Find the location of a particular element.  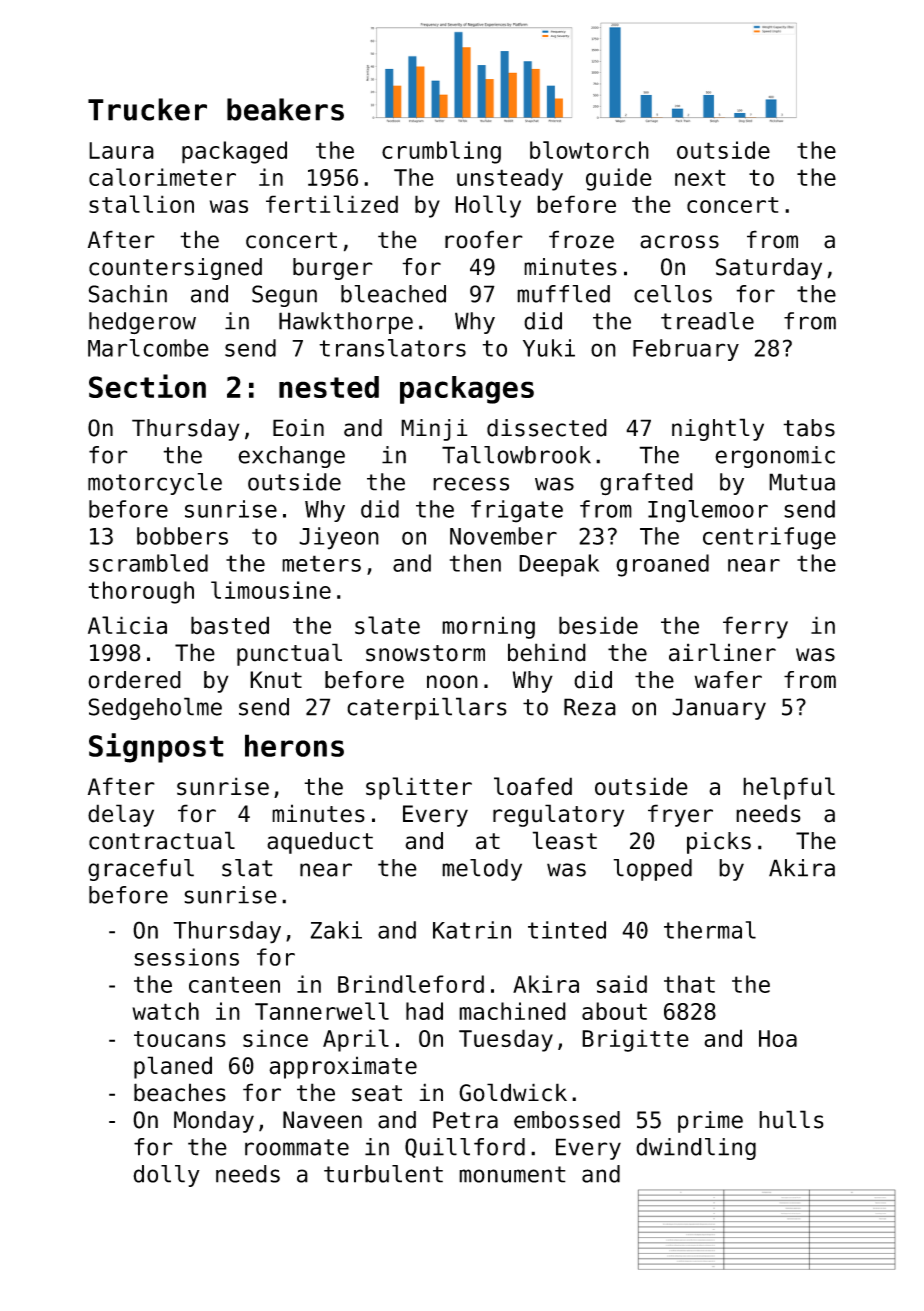

crumbling is located at coordinates (441, 152).
